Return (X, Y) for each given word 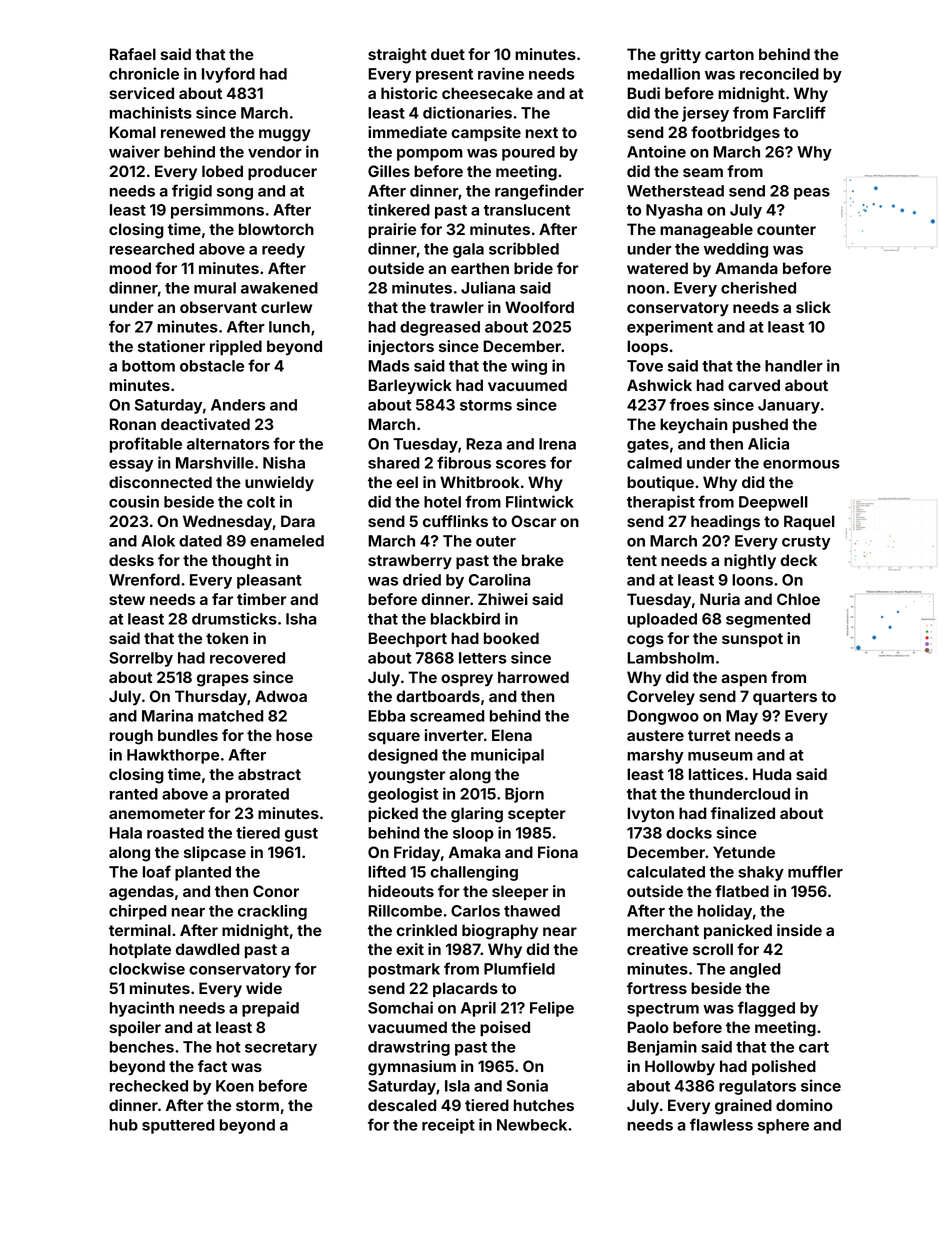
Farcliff (799, 112)
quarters (785, 698)
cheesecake (487, 93)
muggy (285, 135)
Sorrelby (141, 659)
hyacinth (142, 1009)
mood (130, 268)
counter (786, 229)
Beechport (407, 639)
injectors (401, 347)
